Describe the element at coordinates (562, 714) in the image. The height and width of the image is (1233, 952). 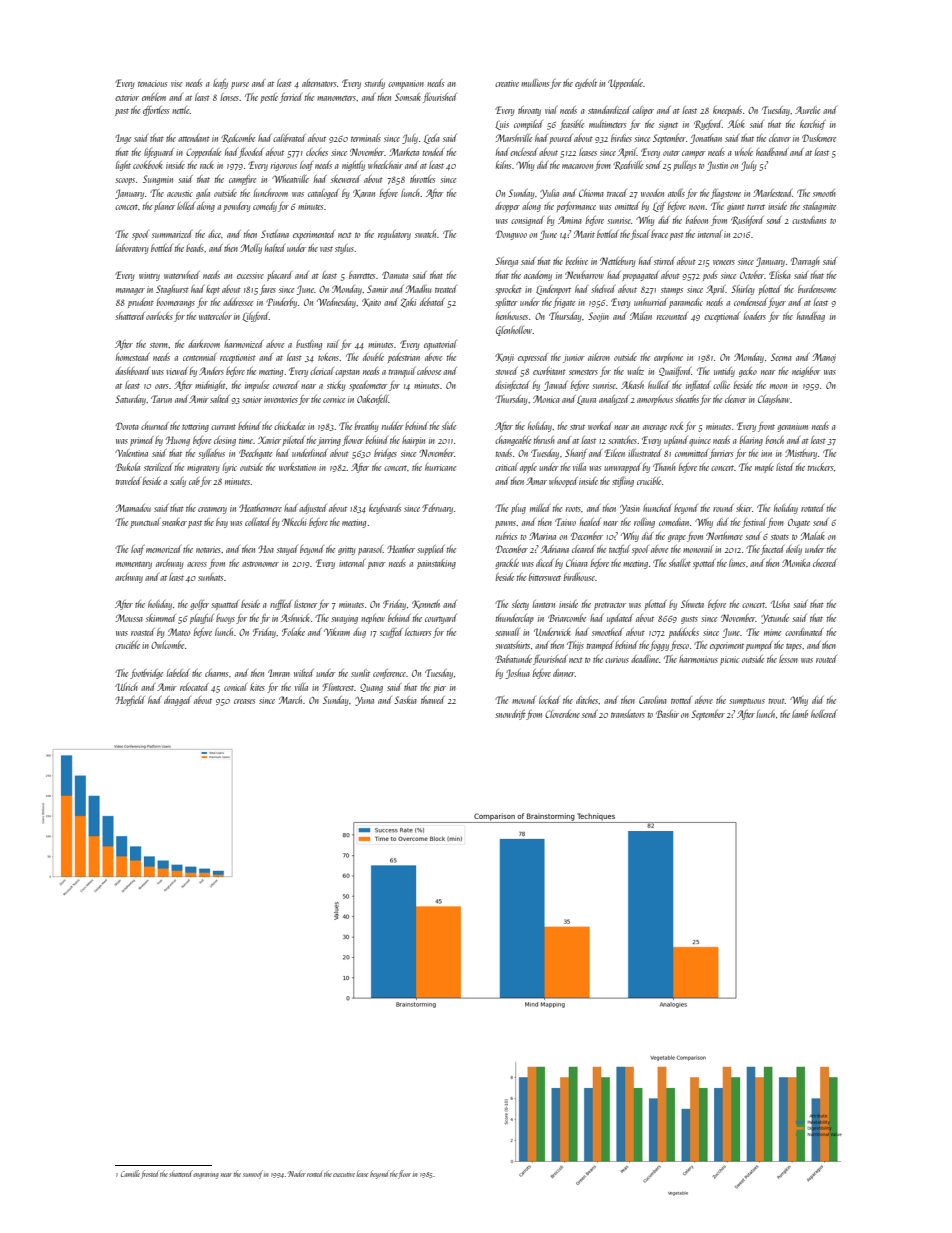
I see `Cloverdene` at that location.
